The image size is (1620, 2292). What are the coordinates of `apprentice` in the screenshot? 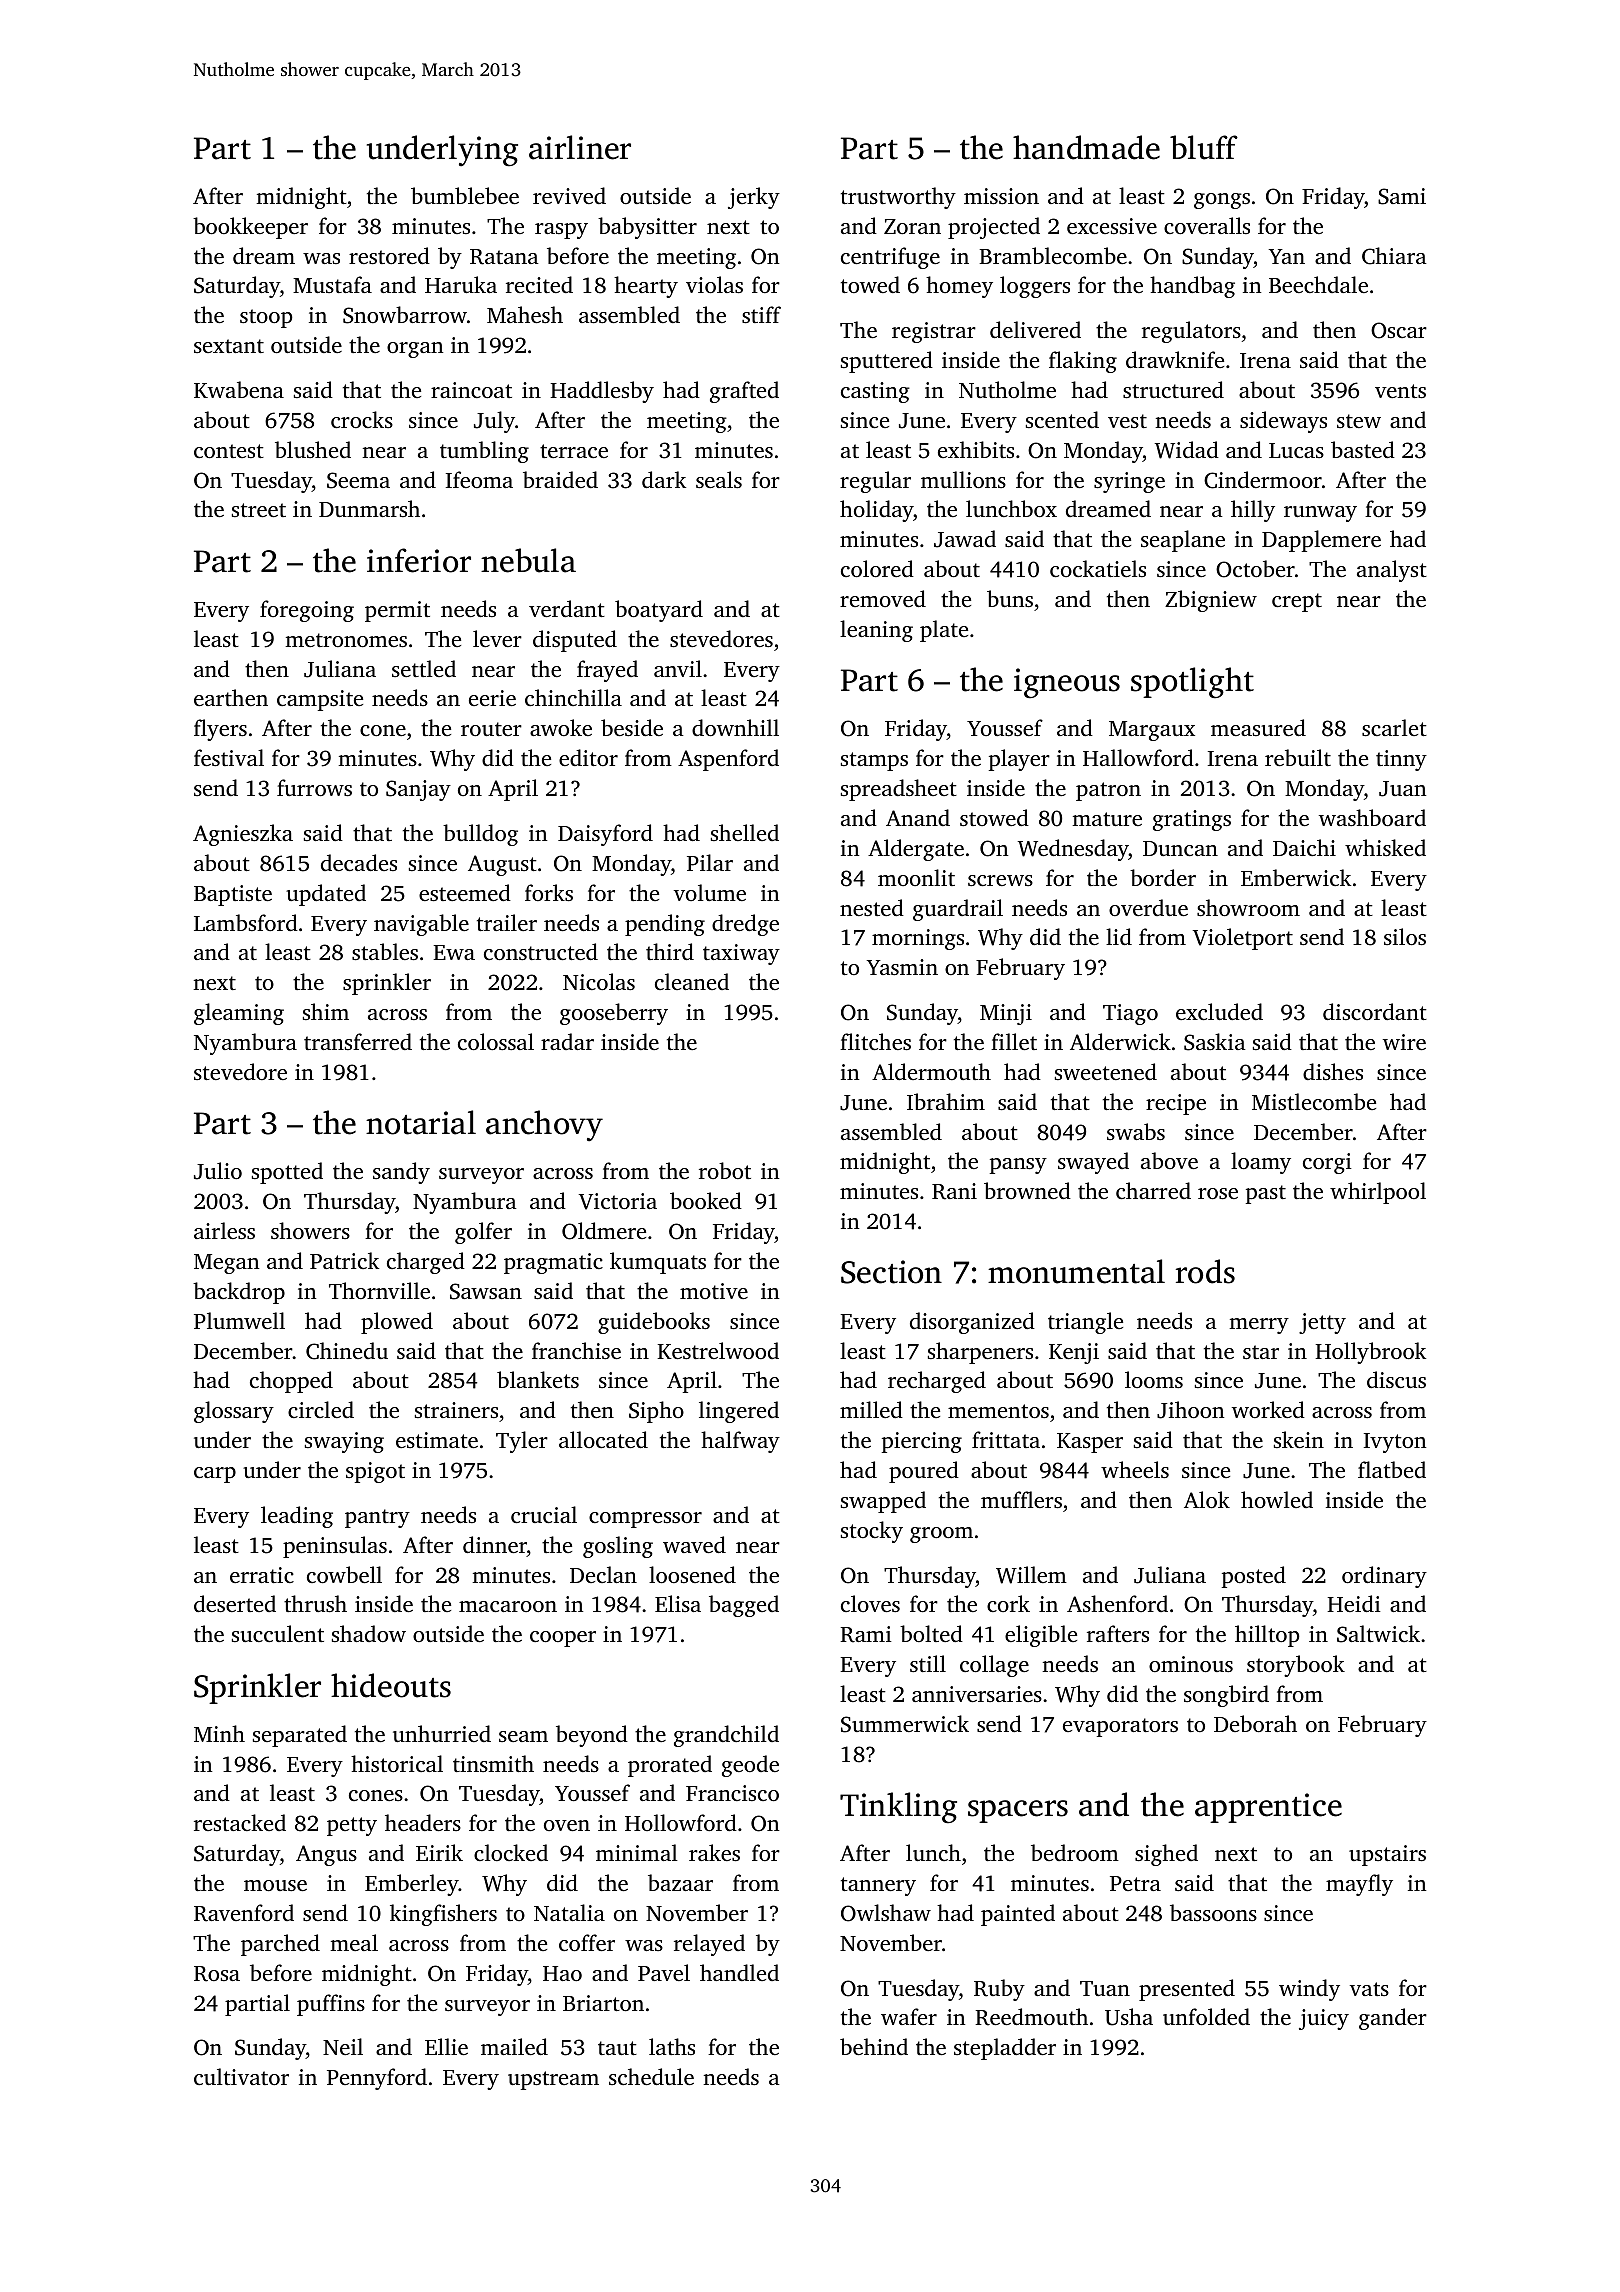 It's located at (1268, 1808).
